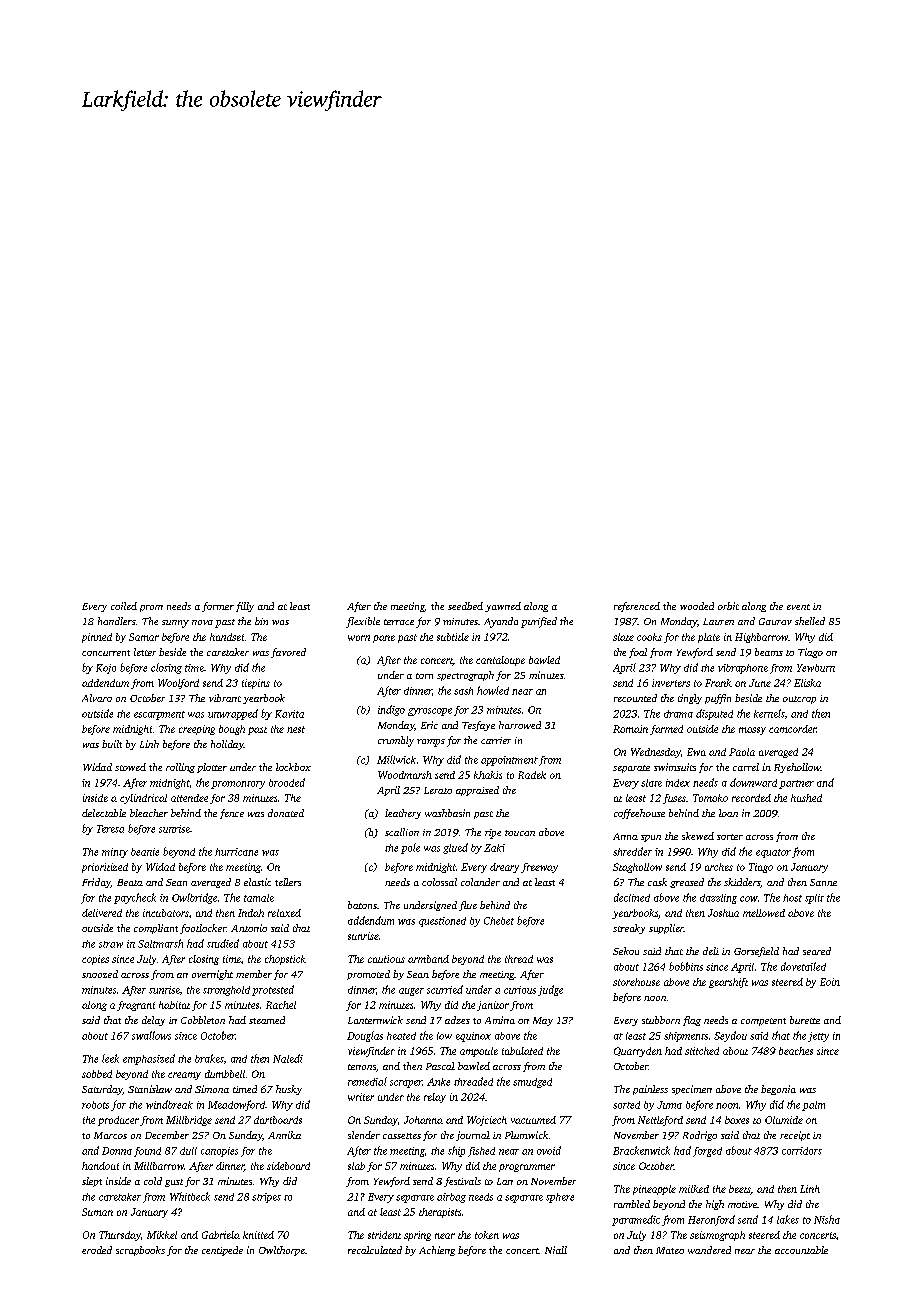  Describe the element at coordinates (465, 606) in the screenshot. I see `seedbed` at that location.
